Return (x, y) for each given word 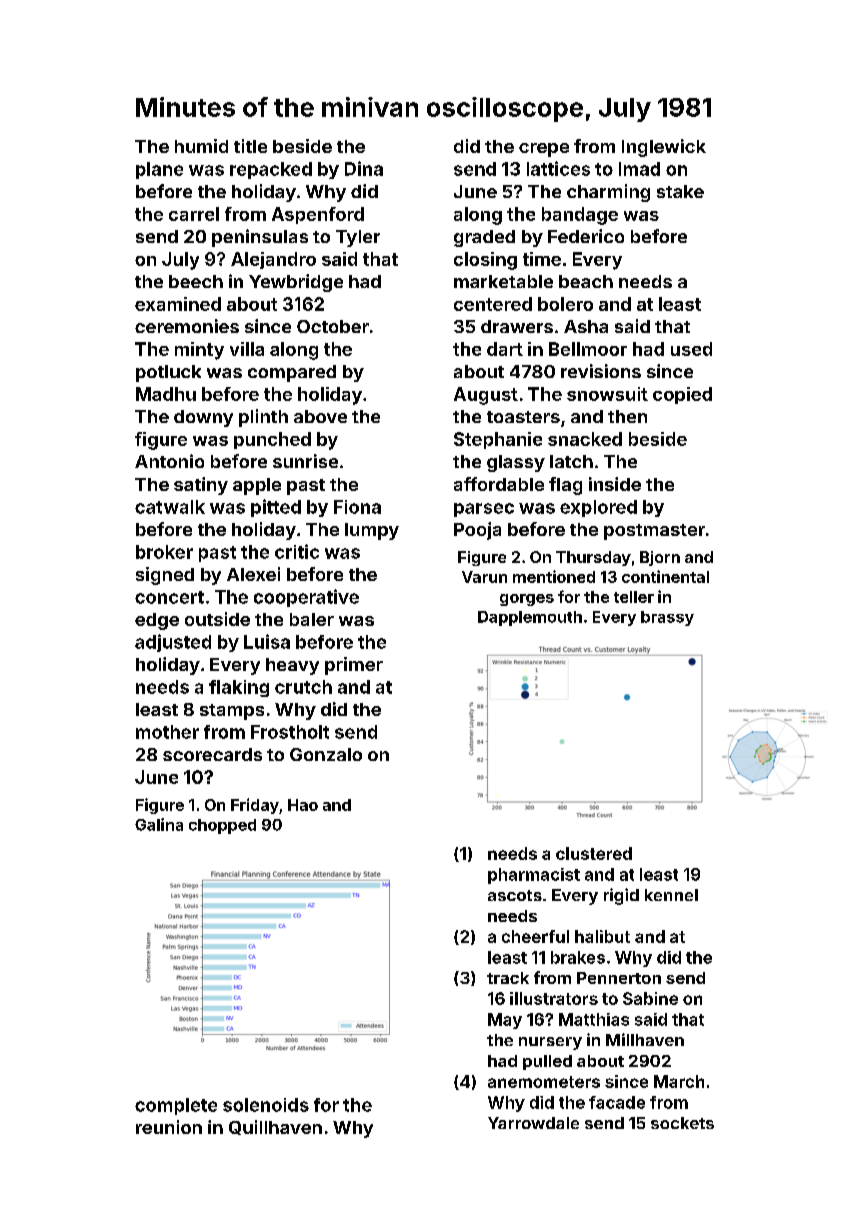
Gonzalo (326, 754)
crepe (544, 150)
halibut (602, 936)
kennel (671, 895)
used (691, 349)
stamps (232, 712)
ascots (515, 895)
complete (176, 1106)
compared (292, 373)
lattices (558, 168)
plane (159, 170)
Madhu (166, 394)
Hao (303, 805)
